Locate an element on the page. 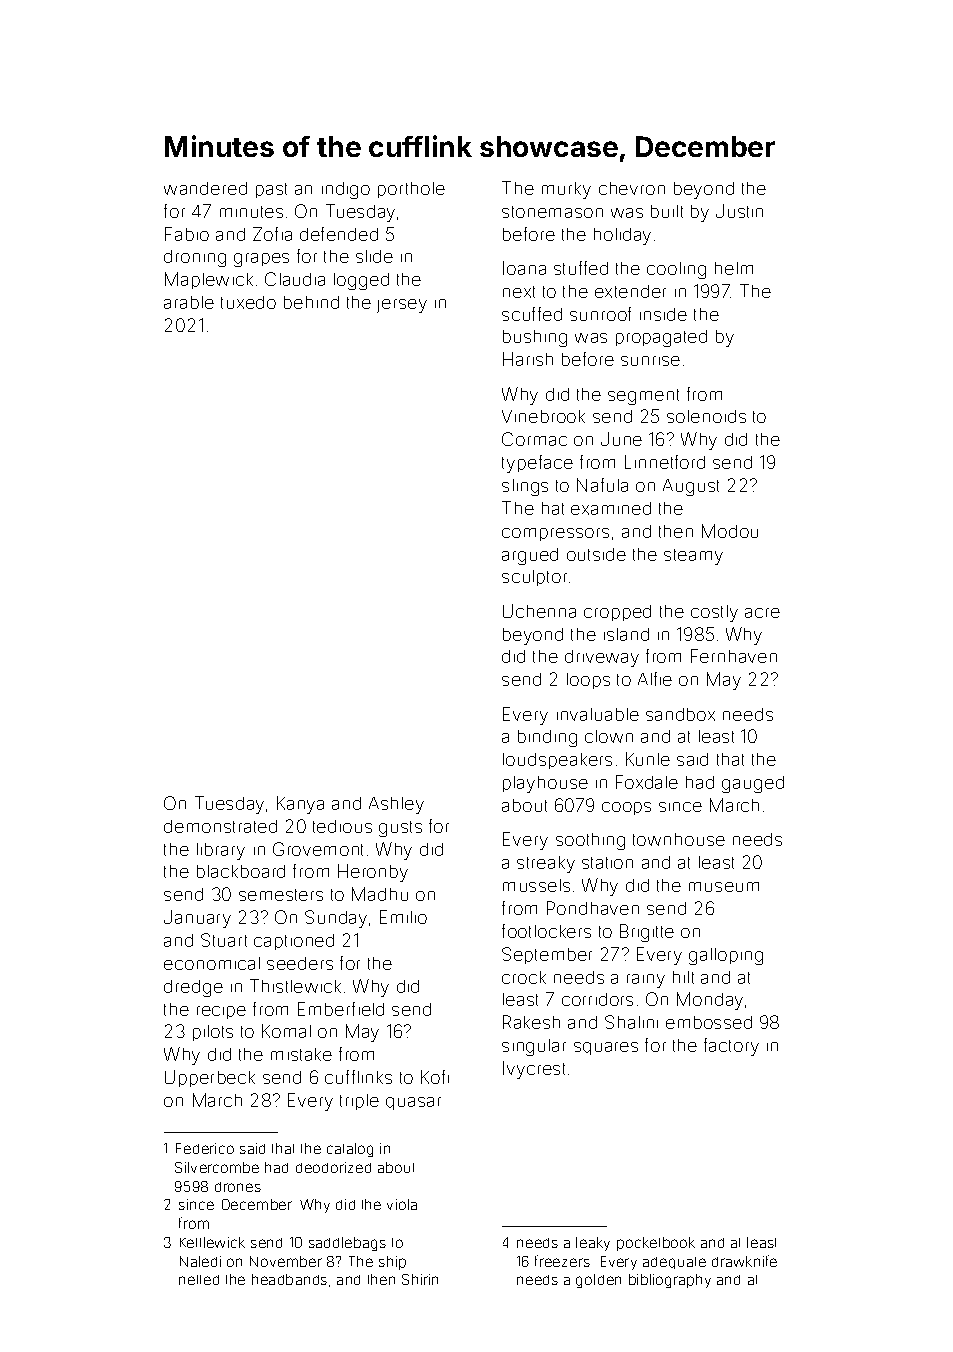  Uchenna is located at coordinates (539, 611).
